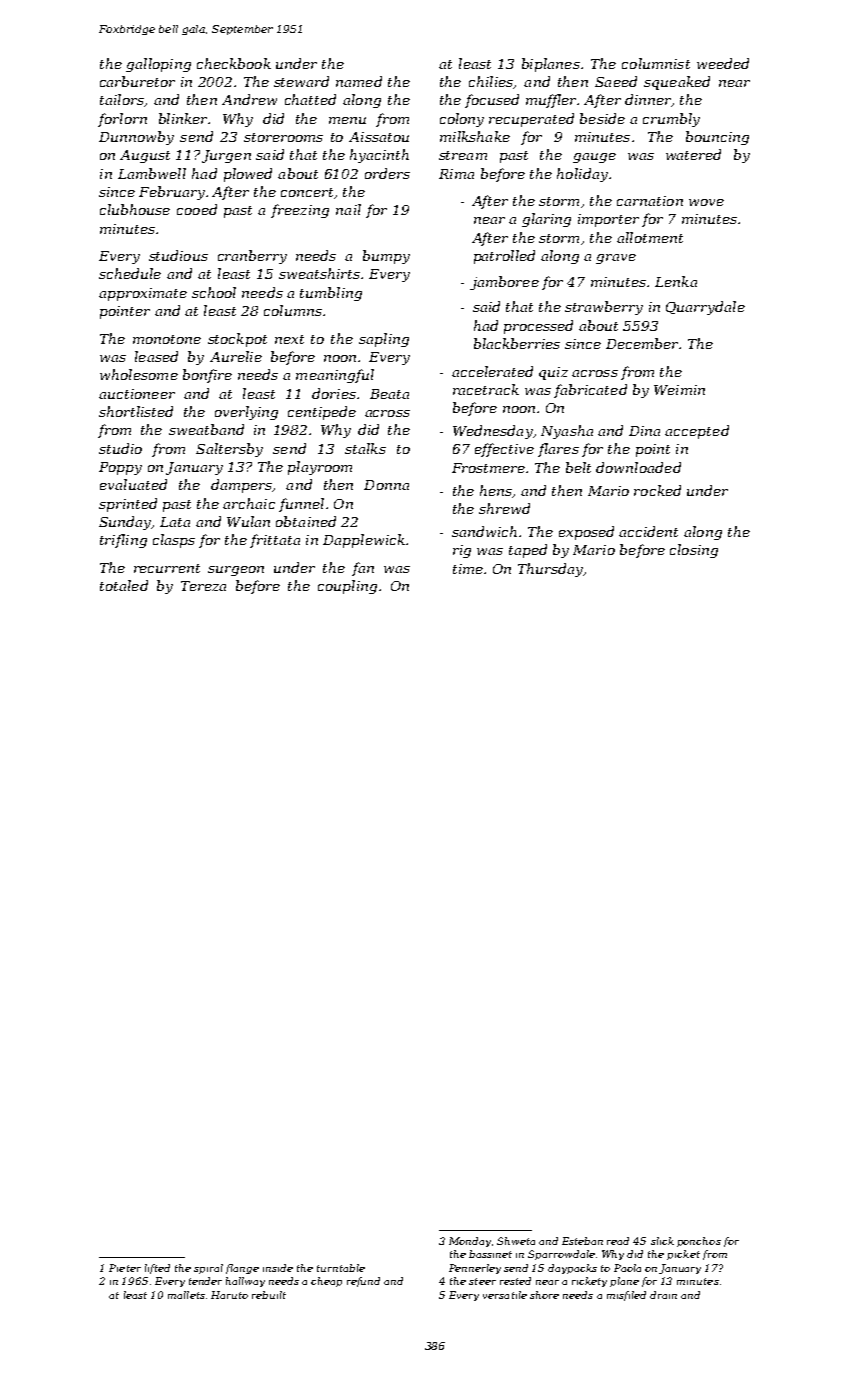 The image size is (849, 1400). Describe the element at coordinates (347, 587) in the screenshot. I see `coupling` at that location.
